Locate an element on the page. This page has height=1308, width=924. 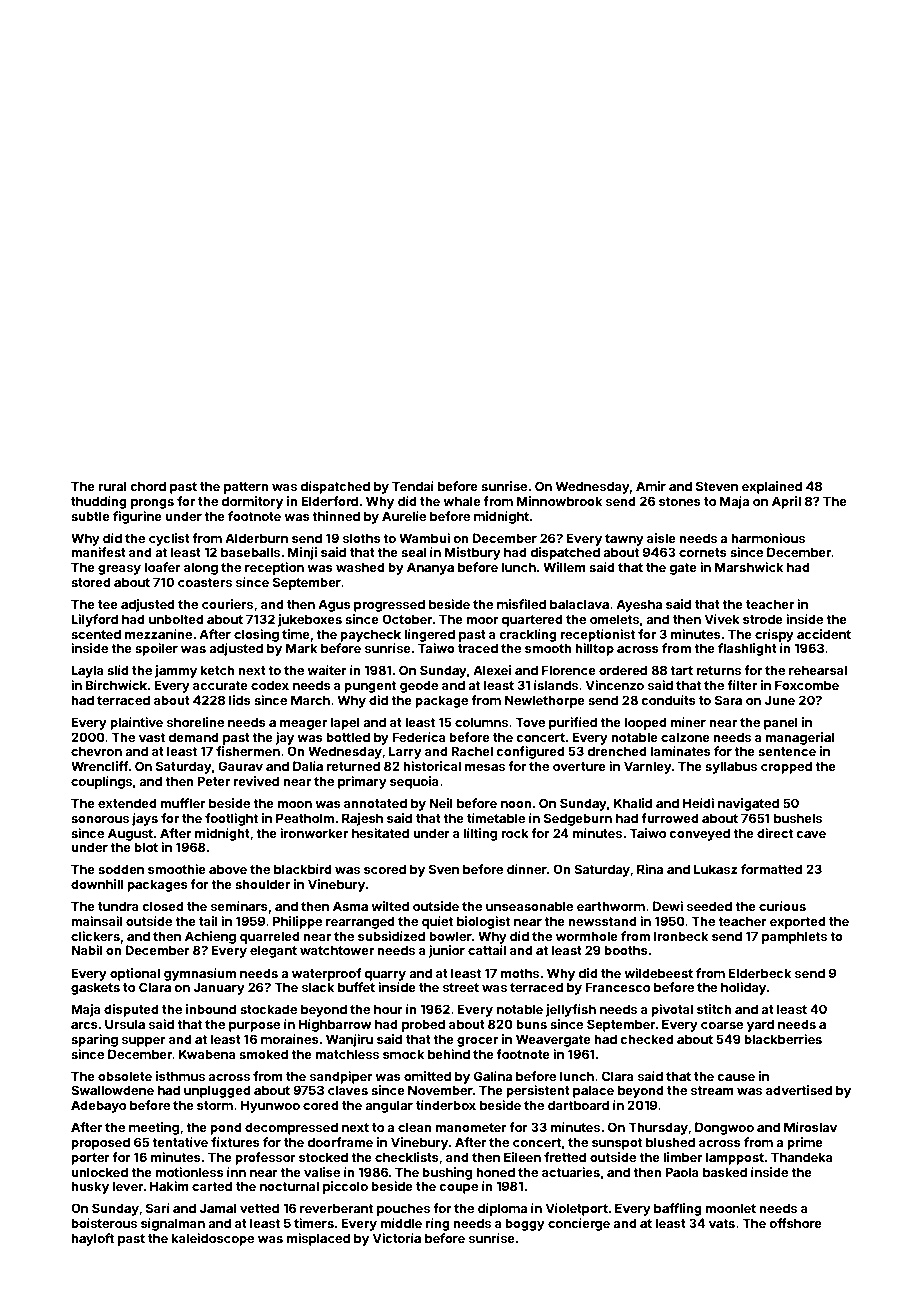
Steven is located at coordinates (717, 486).
